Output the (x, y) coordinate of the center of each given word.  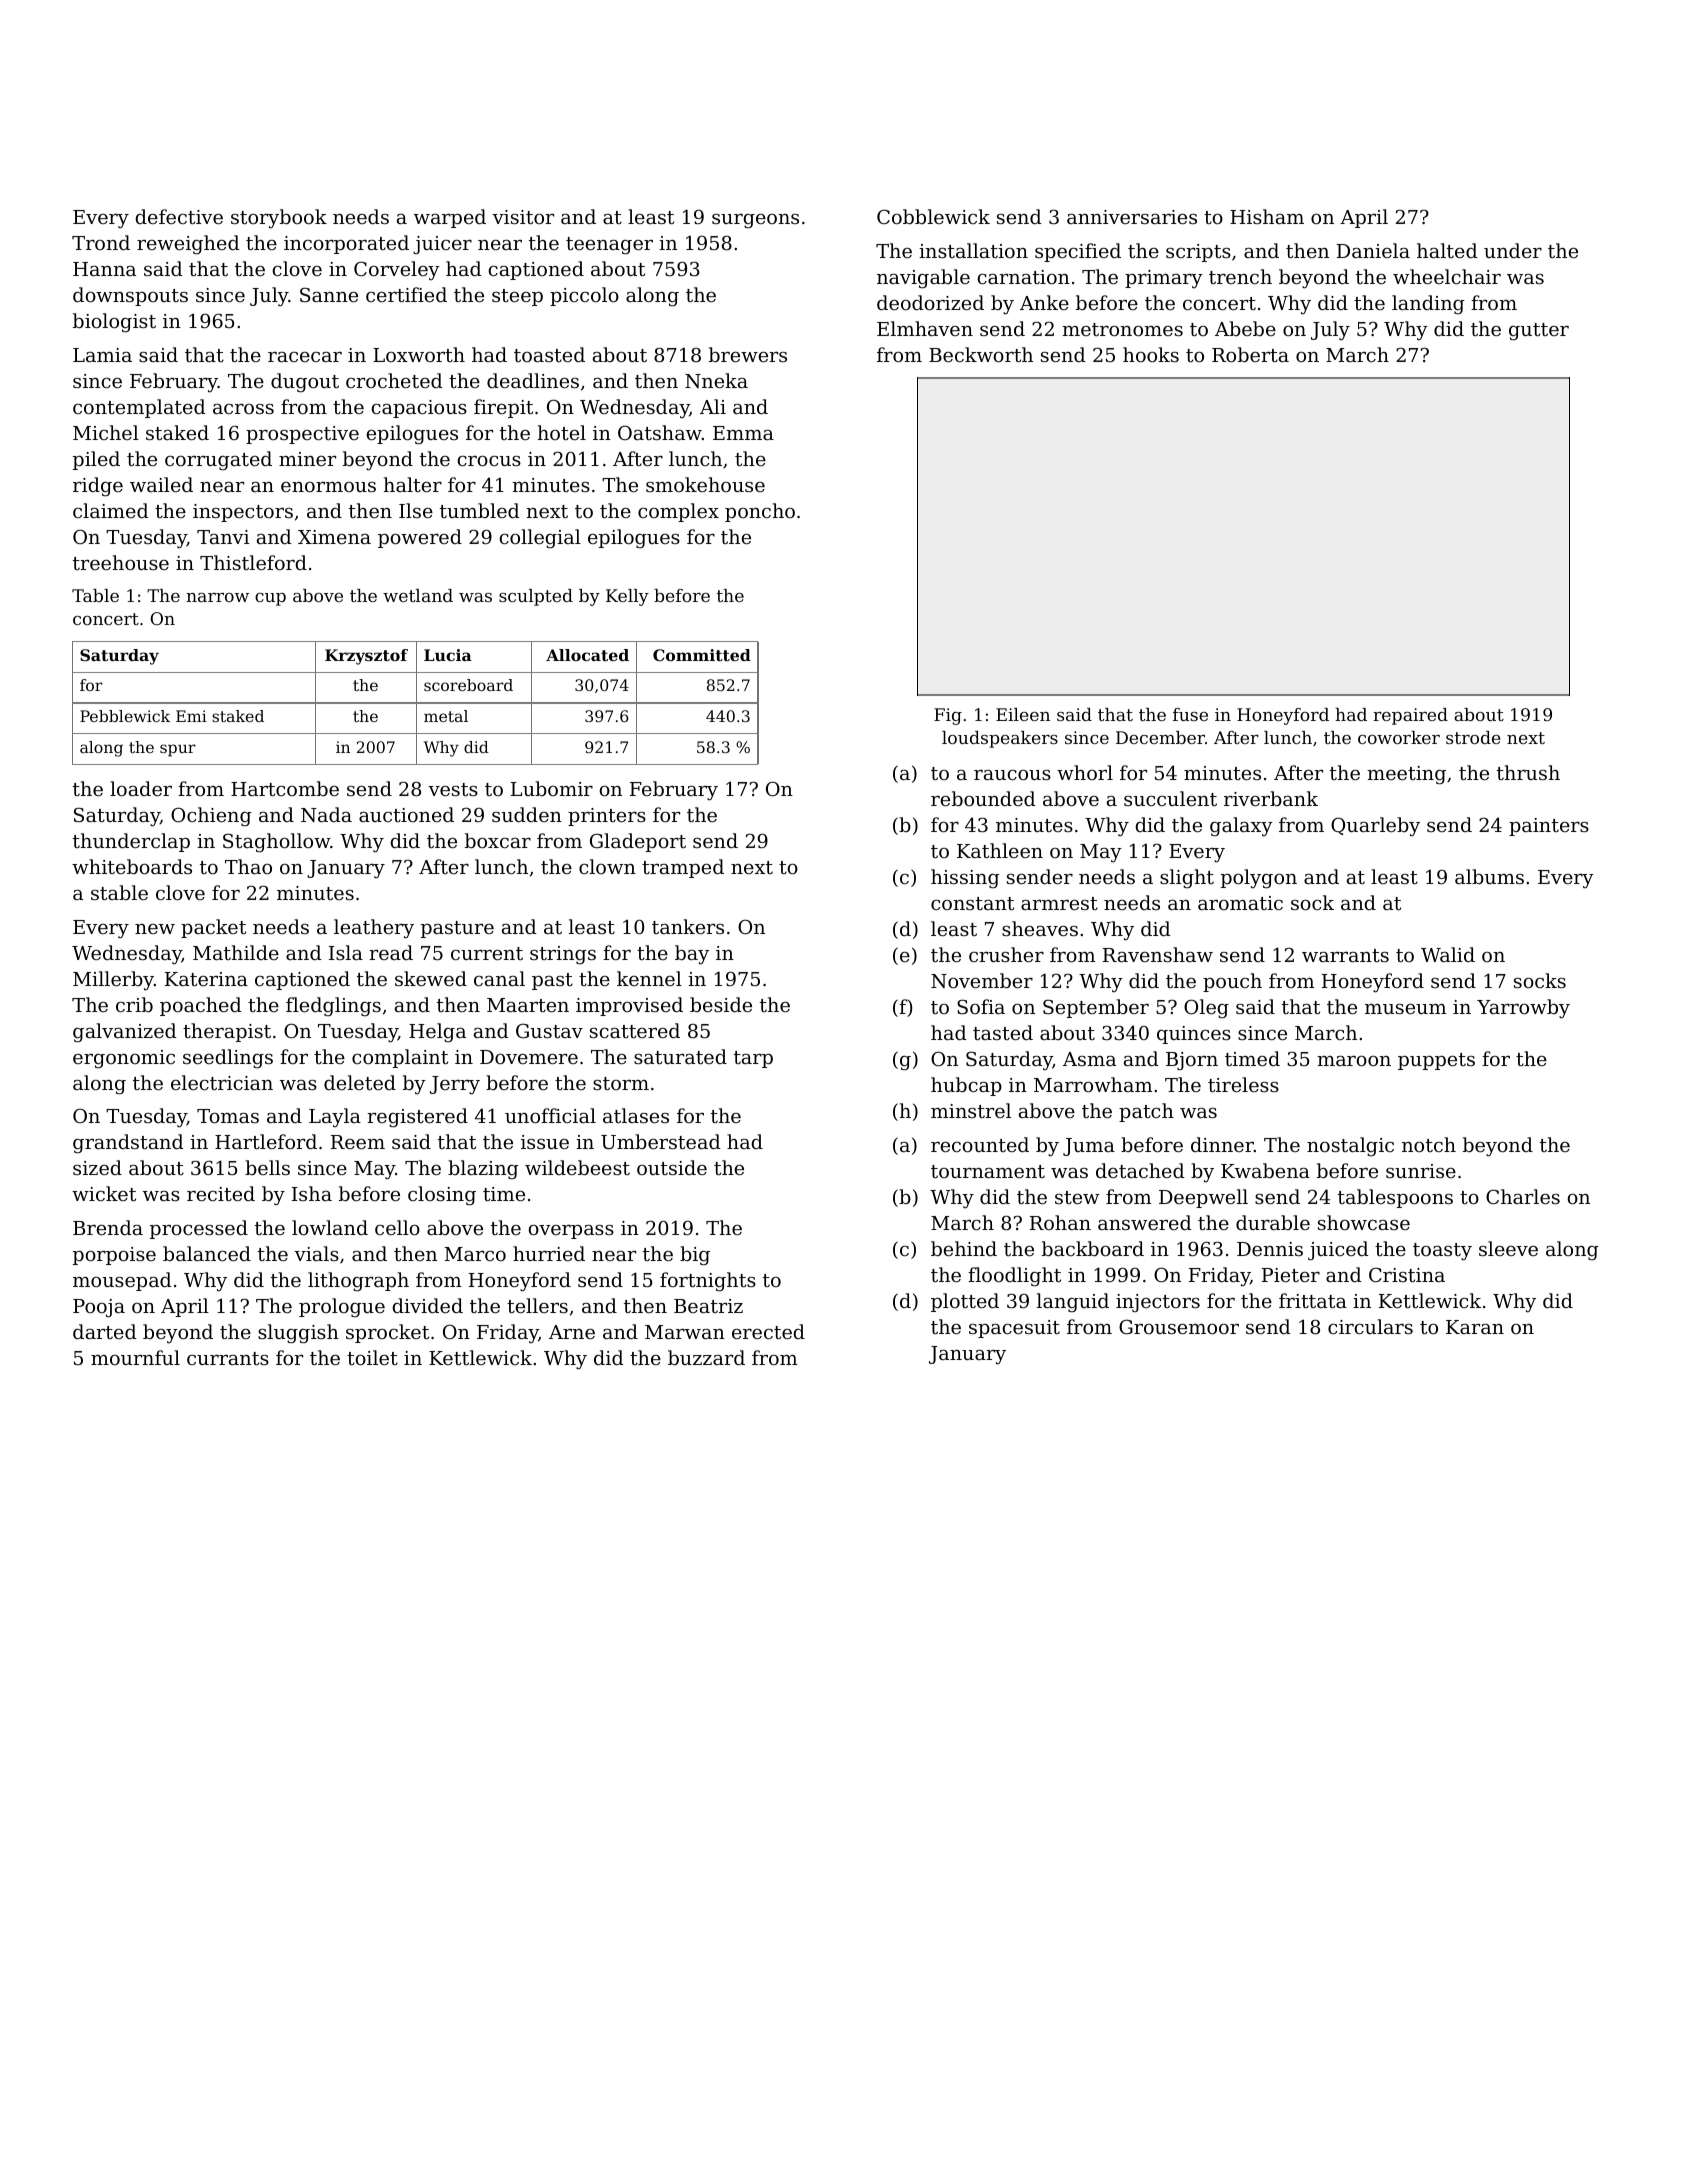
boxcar (498, 840)
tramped (683, 868)
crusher (1006, 954)
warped (450, 218)
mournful (135, 1357)
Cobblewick (933, 216)
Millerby (113, 981)
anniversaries (1132, 217)
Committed (702, 655)
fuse (1190, 714)
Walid (1448, 954)
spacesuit (1014, 1329)
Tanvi (223, 537)
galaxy (1241, 827)
